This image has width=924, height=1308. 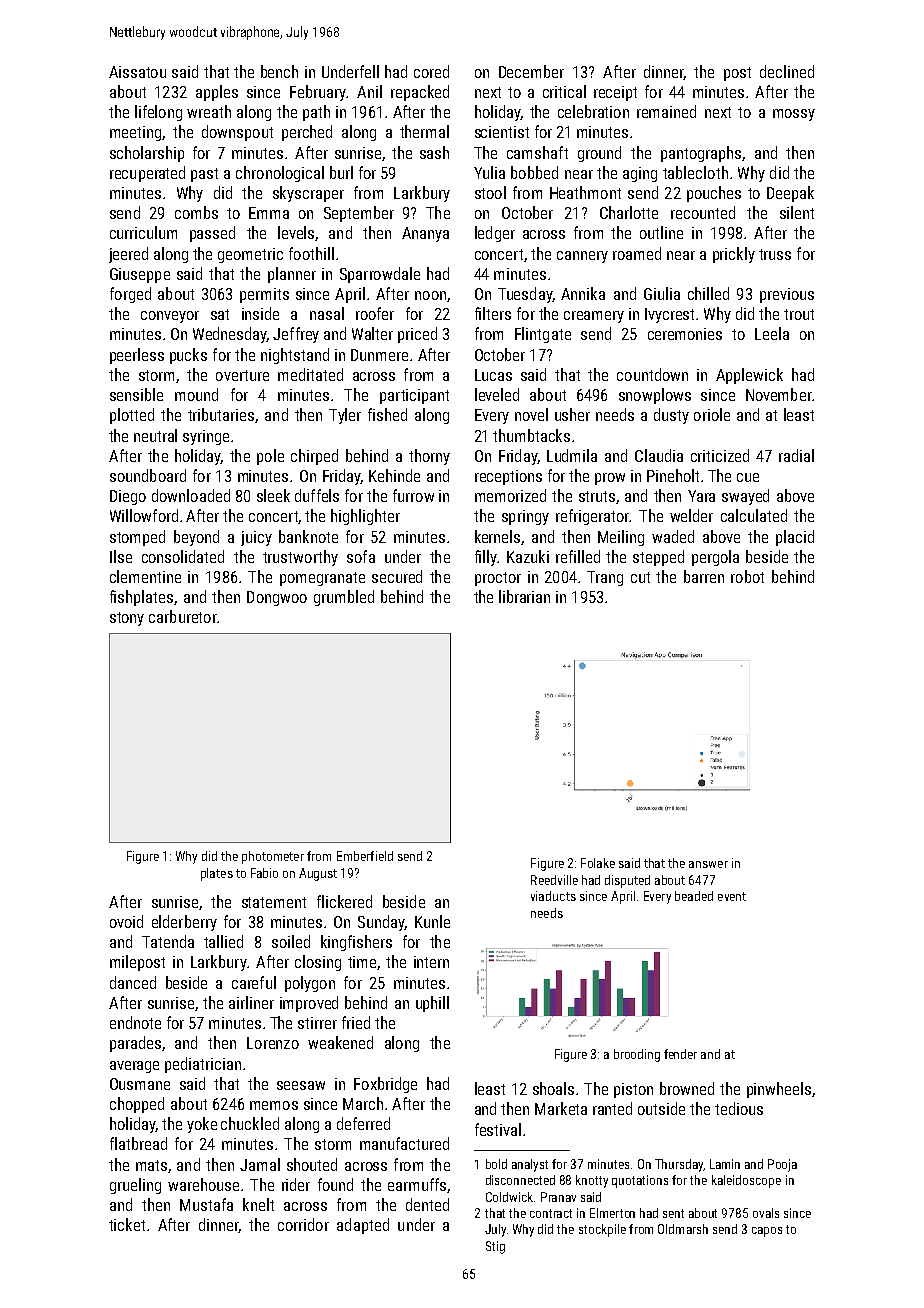 What do you see at coordinates (223, 941) in the image?
I see `tallied` at bounding box center [223, 941].
